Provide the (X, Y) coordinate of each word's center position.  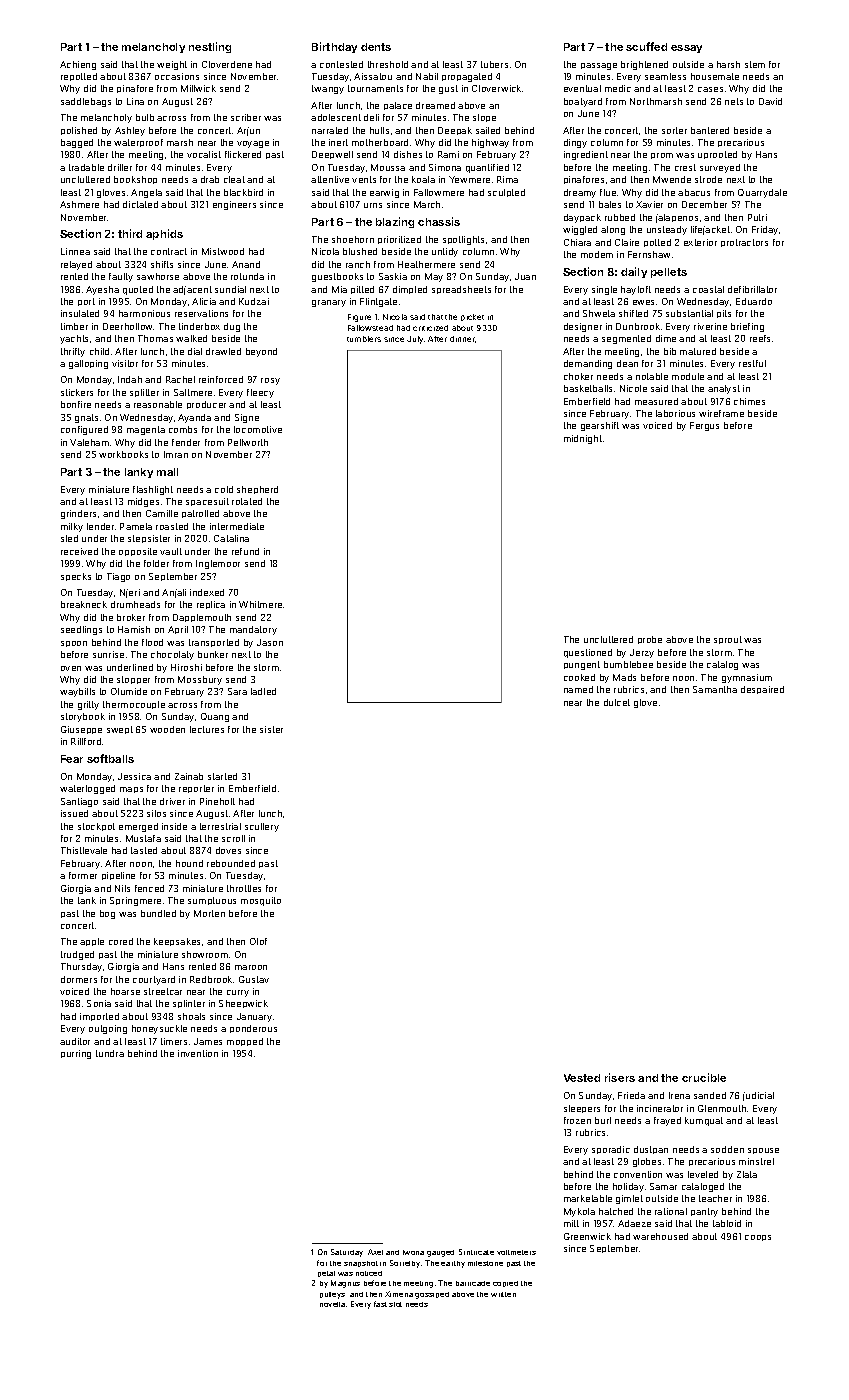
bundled (158, 913)
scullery (262, 827)
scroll (233, 838)
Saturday (347, 1253)
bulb (145, 117)
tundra (110, 1053)
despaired (762, 690)
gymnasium (747, 678)
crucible (704, 1077)
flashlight (153, 490)
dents (376, 47)
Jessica (134, 776)
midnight (583, 439)
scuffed (646, 46)
